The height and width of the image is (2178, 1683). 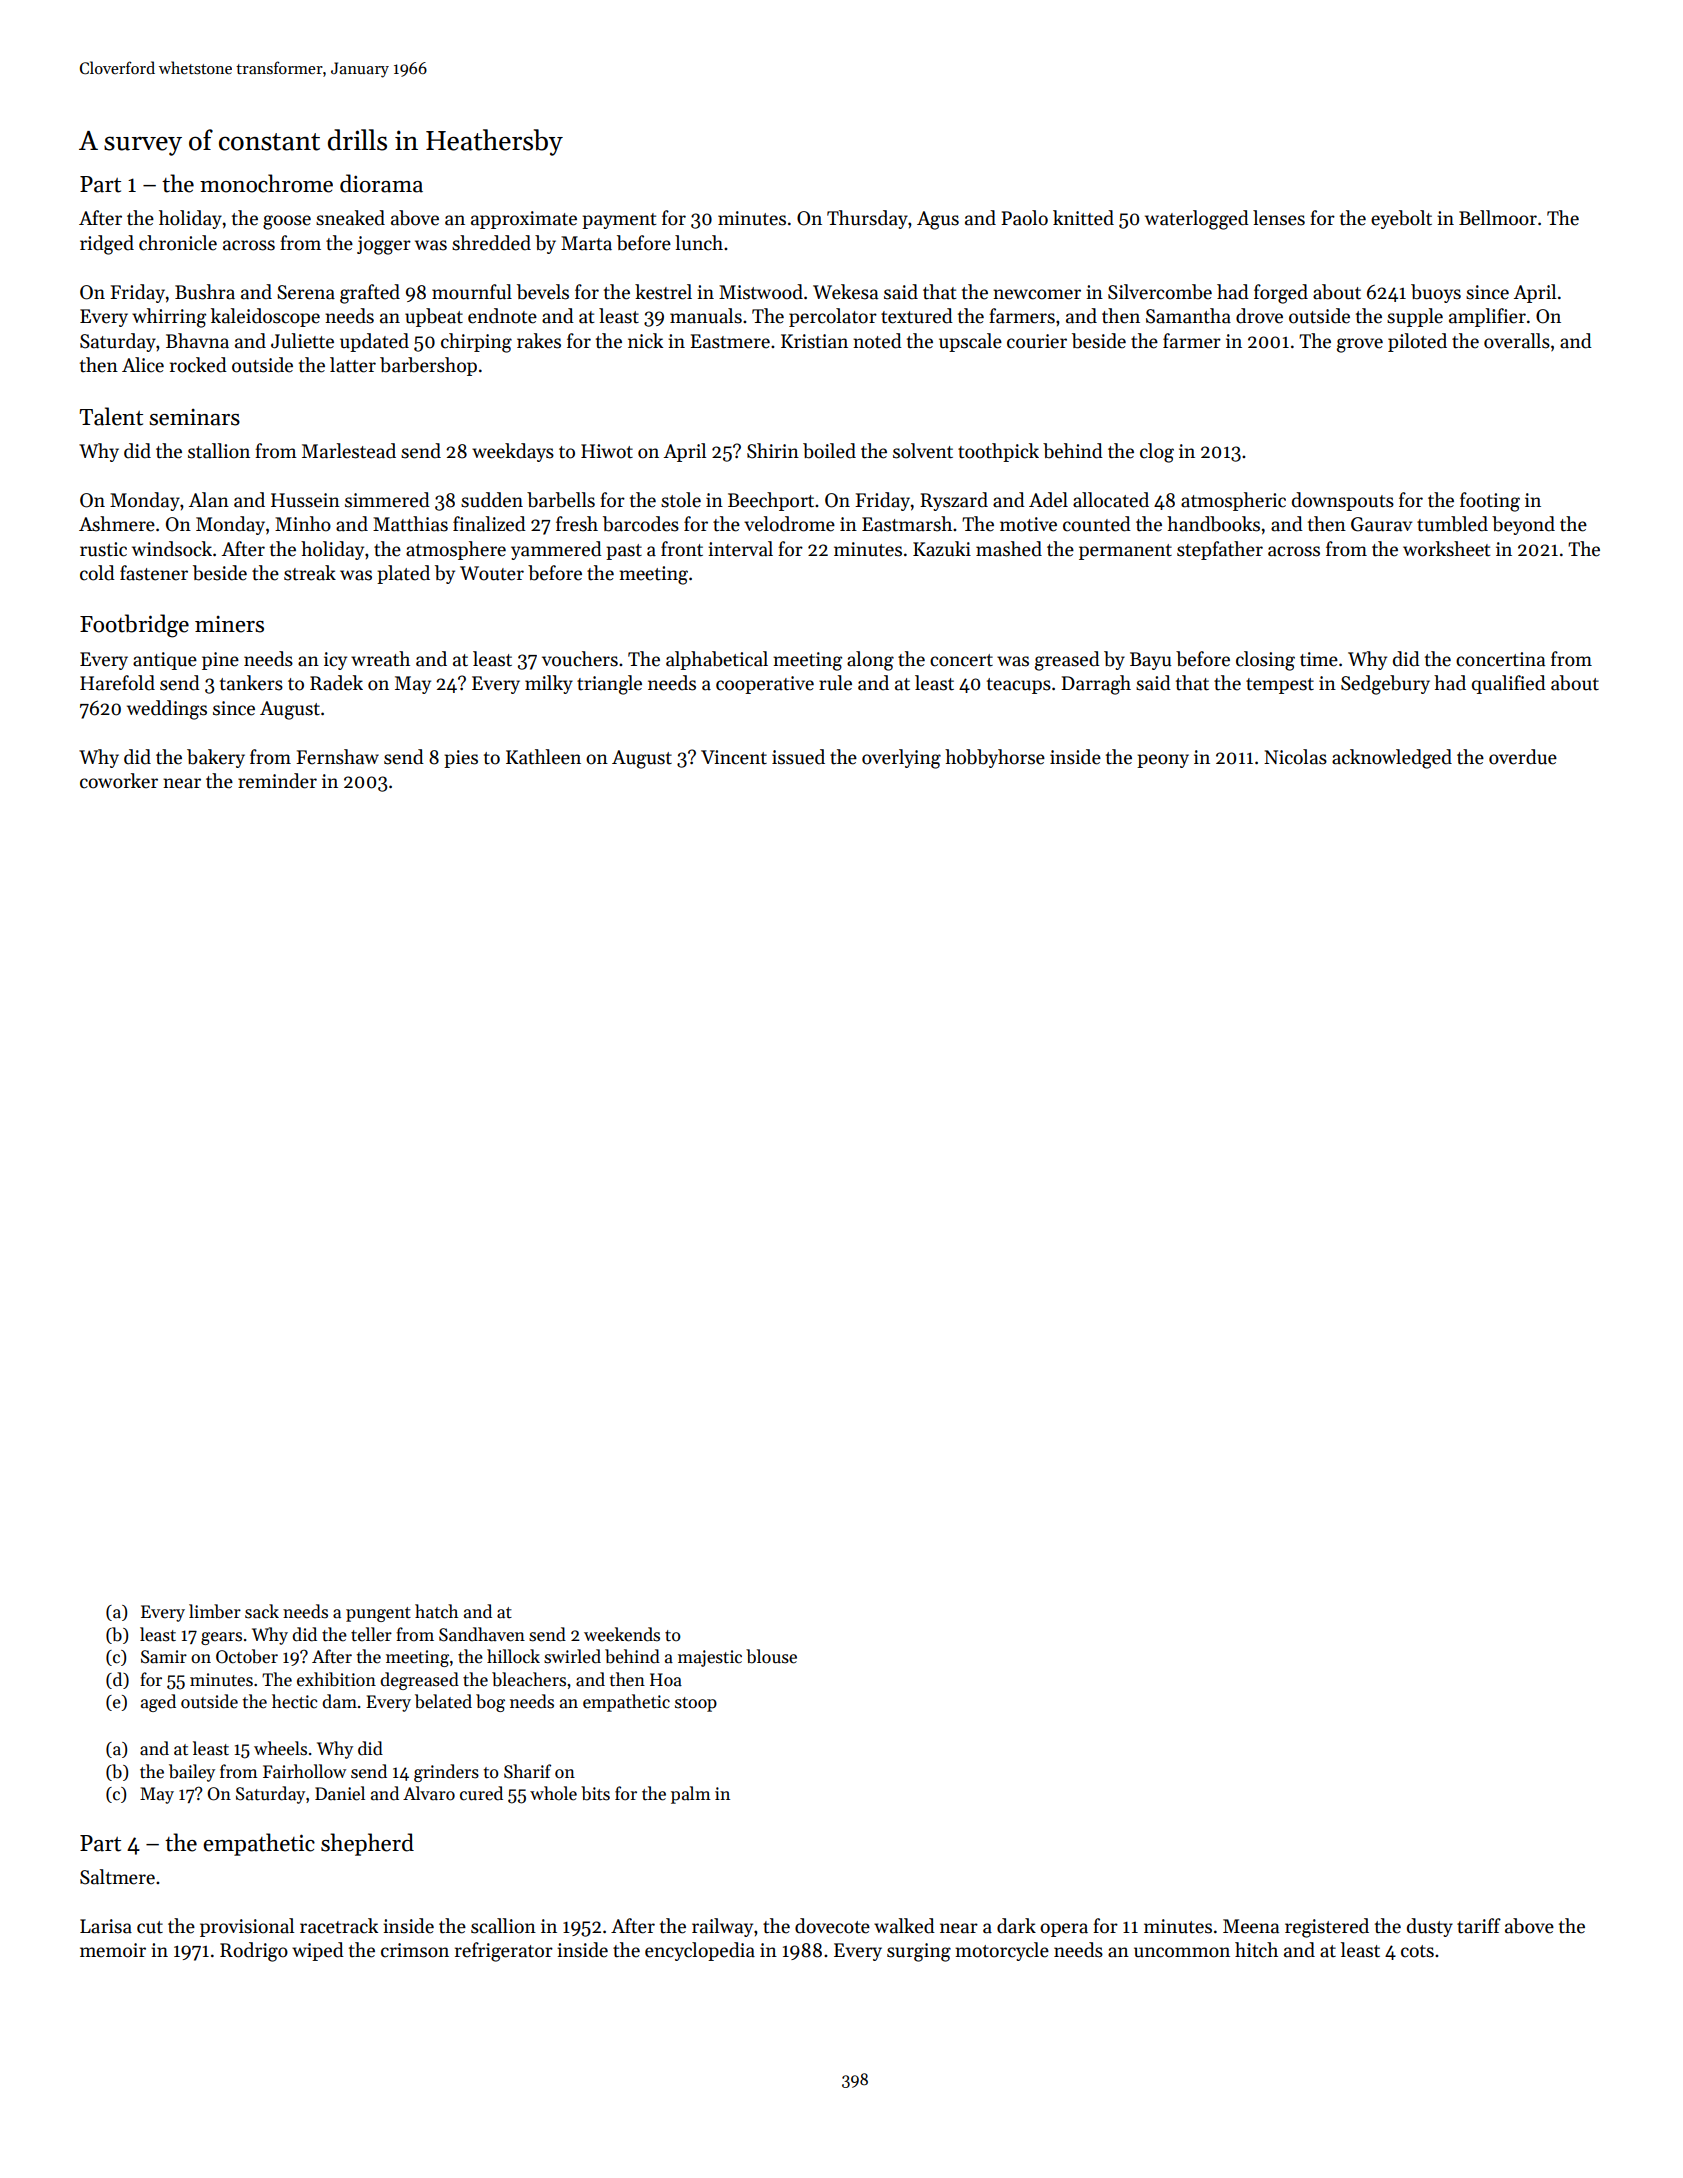 What do you see at coordinates (353, 365) in the image?
I see `latter` at bounding box center [353, 365].
